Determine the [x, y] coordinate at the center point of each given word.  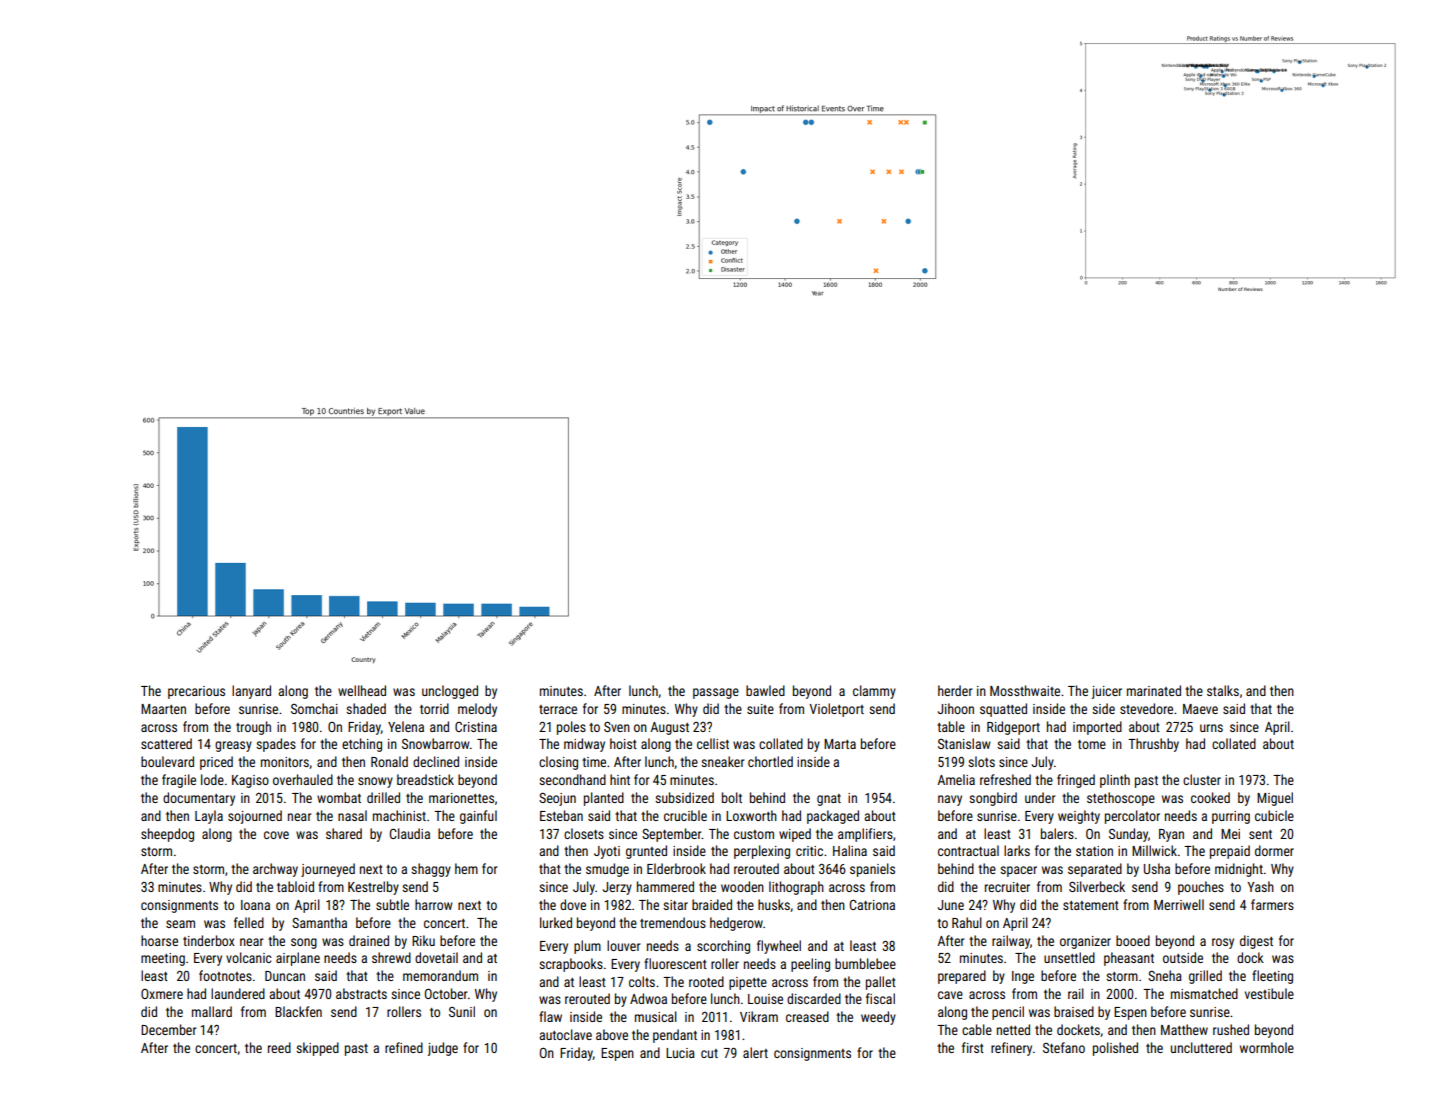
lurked [556, 922]
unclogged [450, 692]
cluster [1202, 779]
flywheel [779, 947]
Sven [617, 726]
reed [279, 1047]
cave [950, 995]
